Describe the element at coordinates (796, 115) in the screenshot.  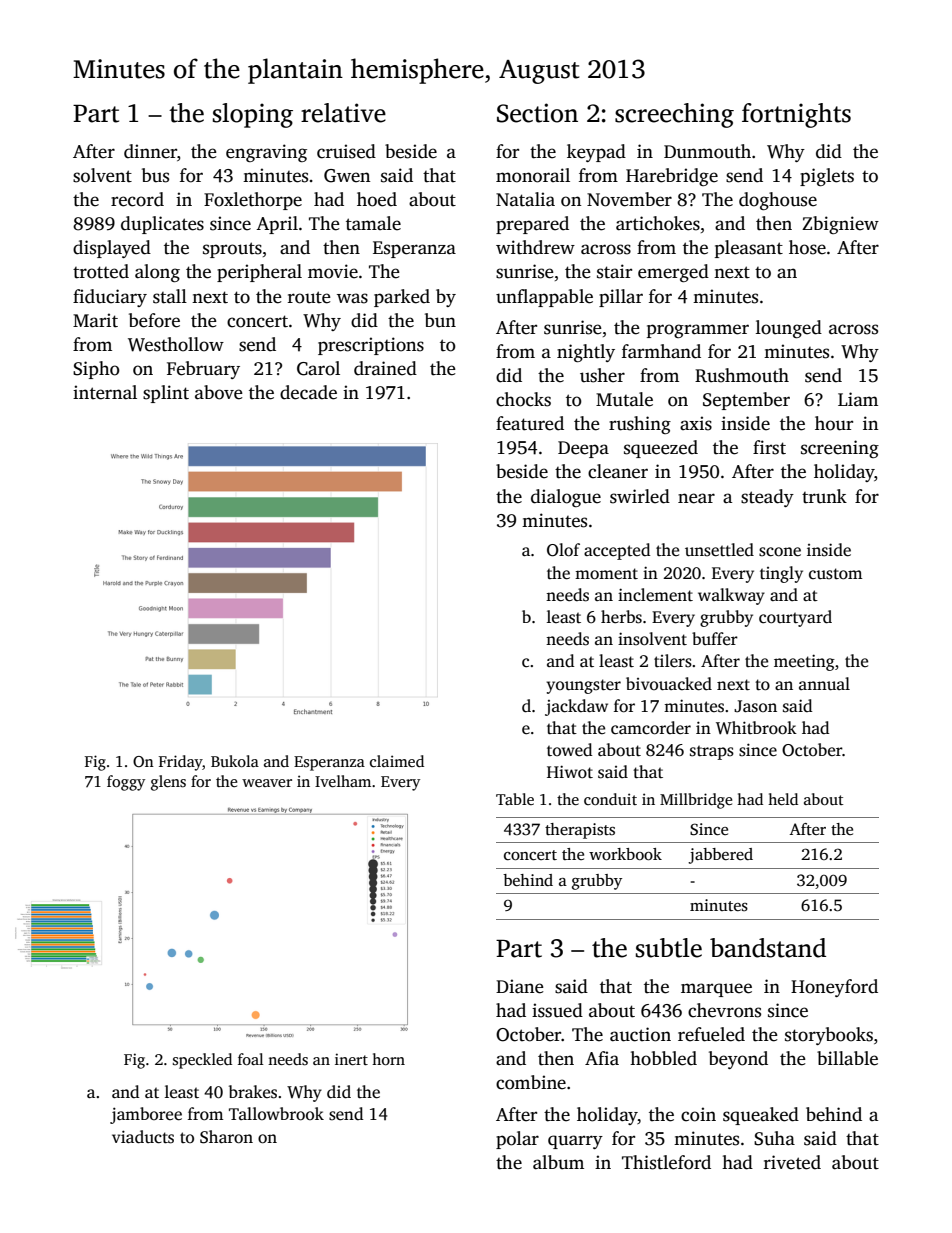
I see `fortnights` at that location.
